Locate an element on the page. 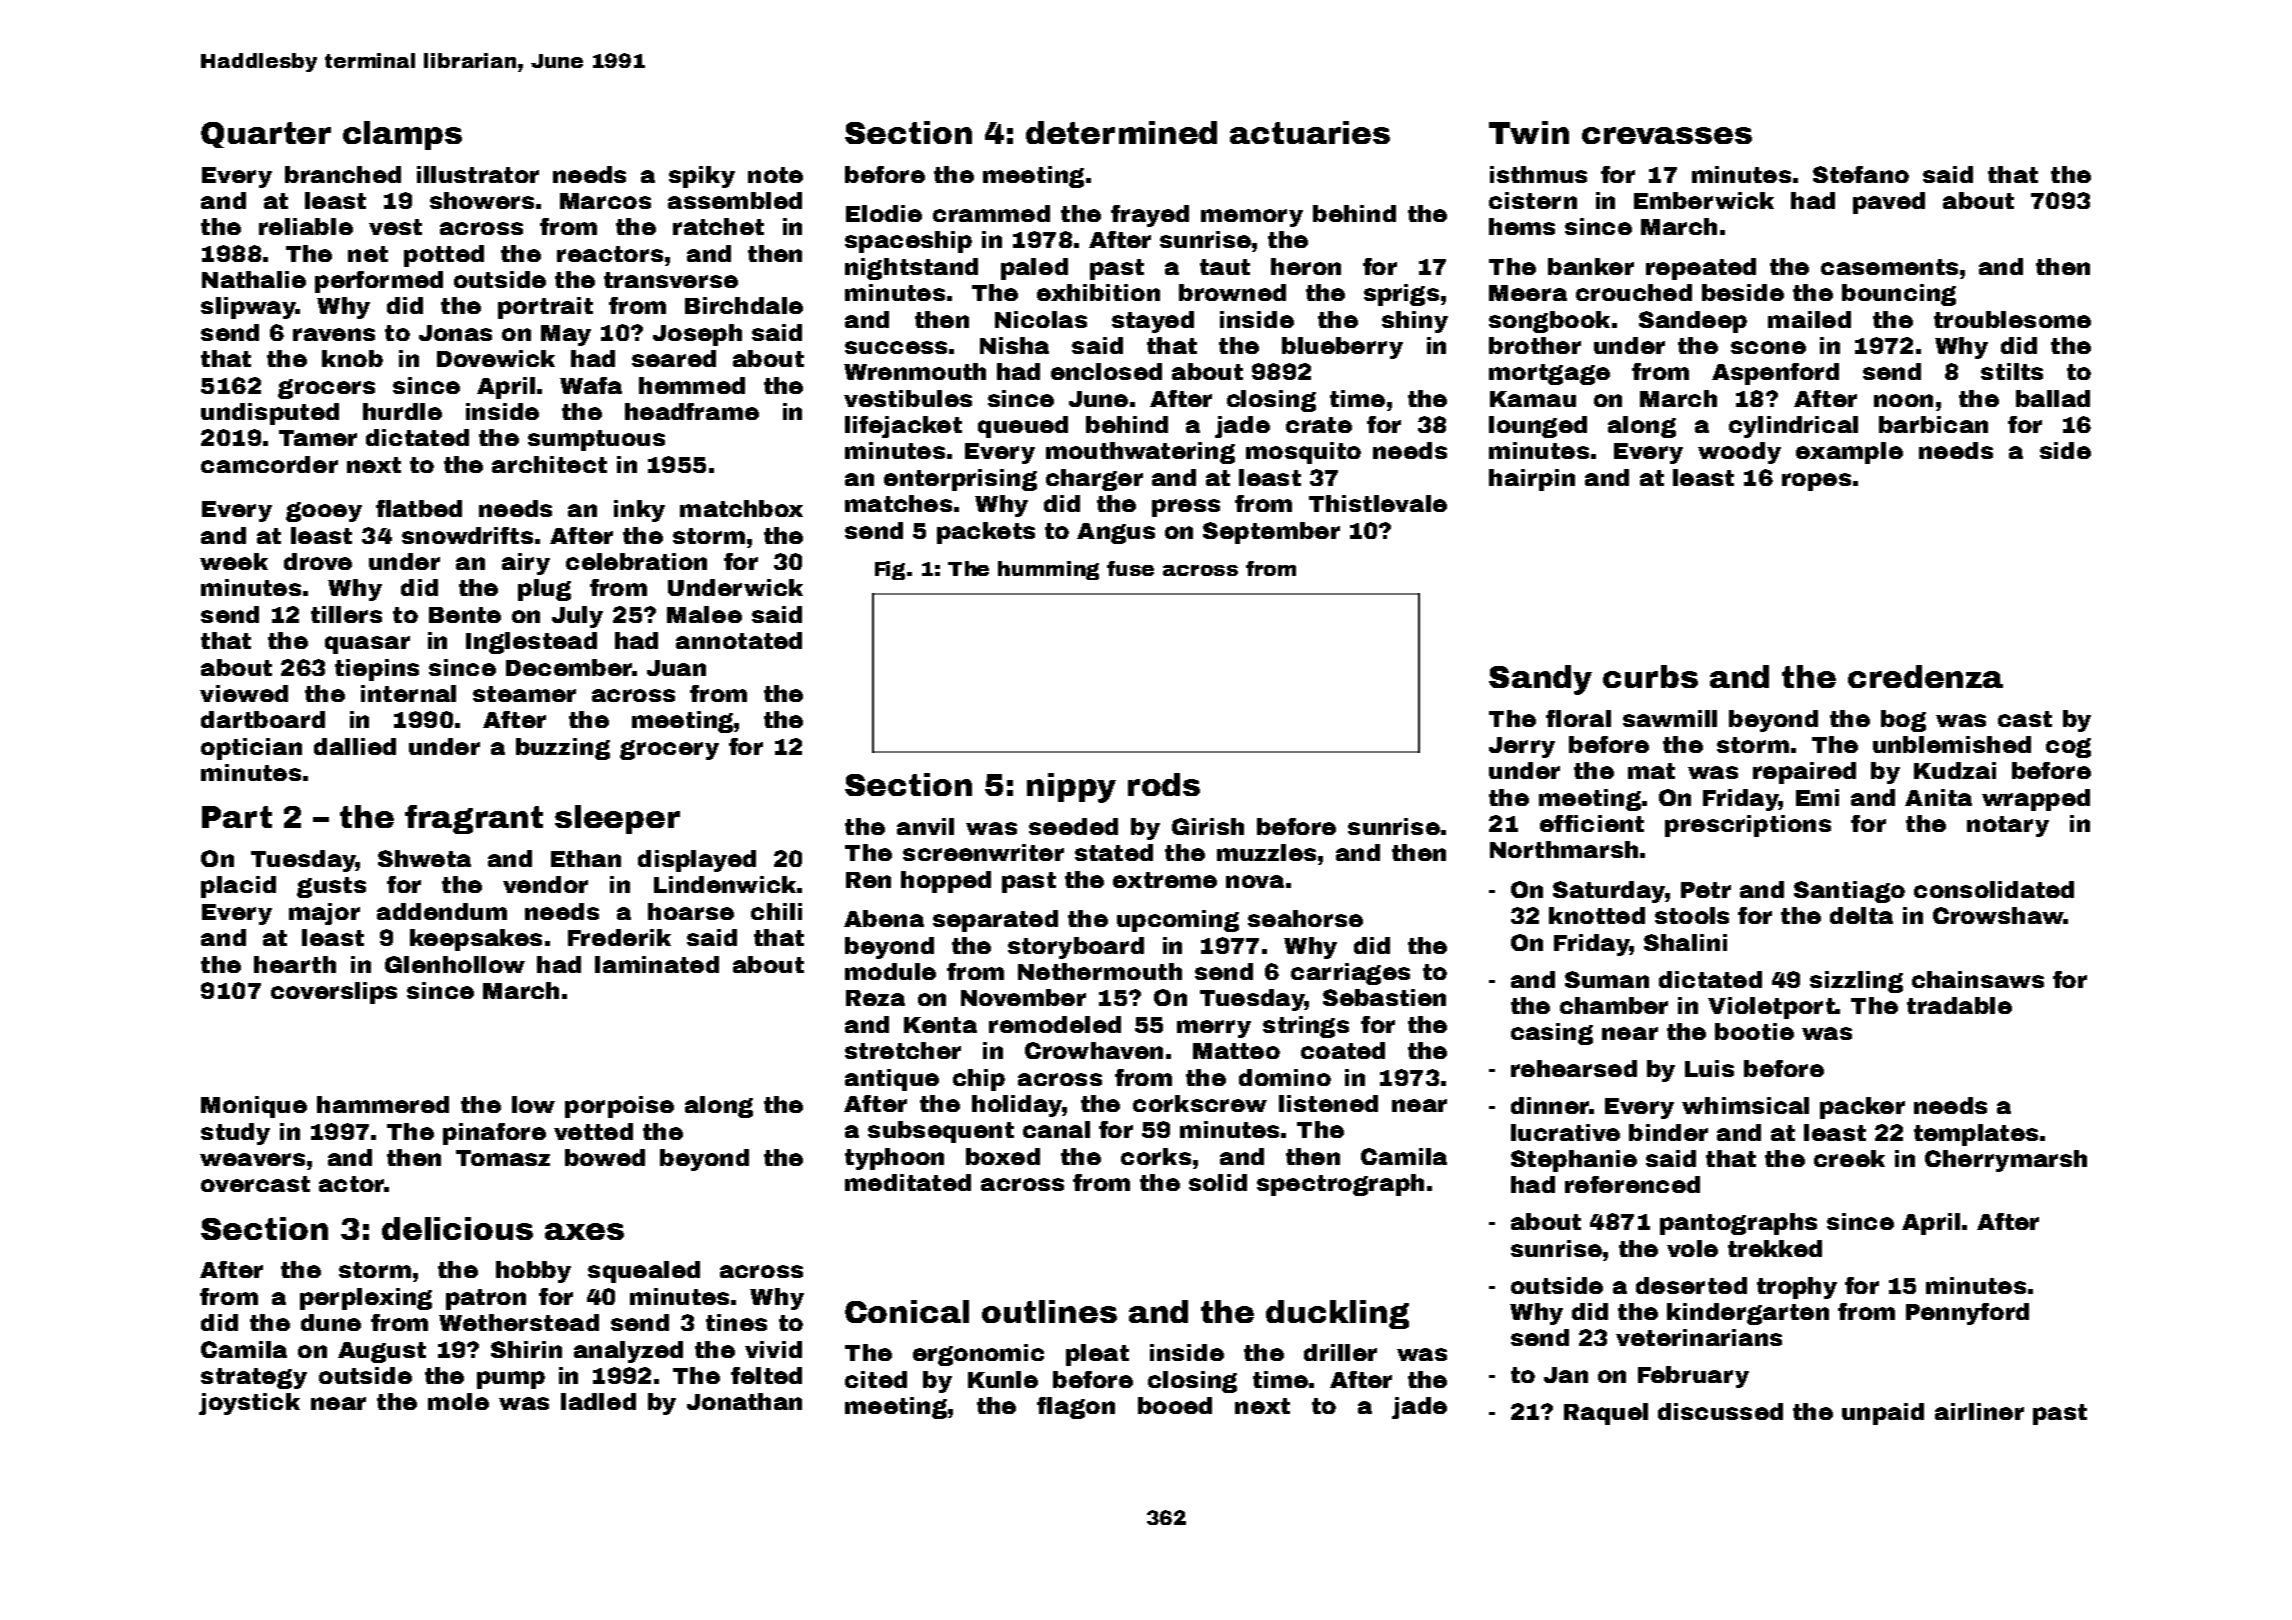  knob is located at coordinates (352, 358).
